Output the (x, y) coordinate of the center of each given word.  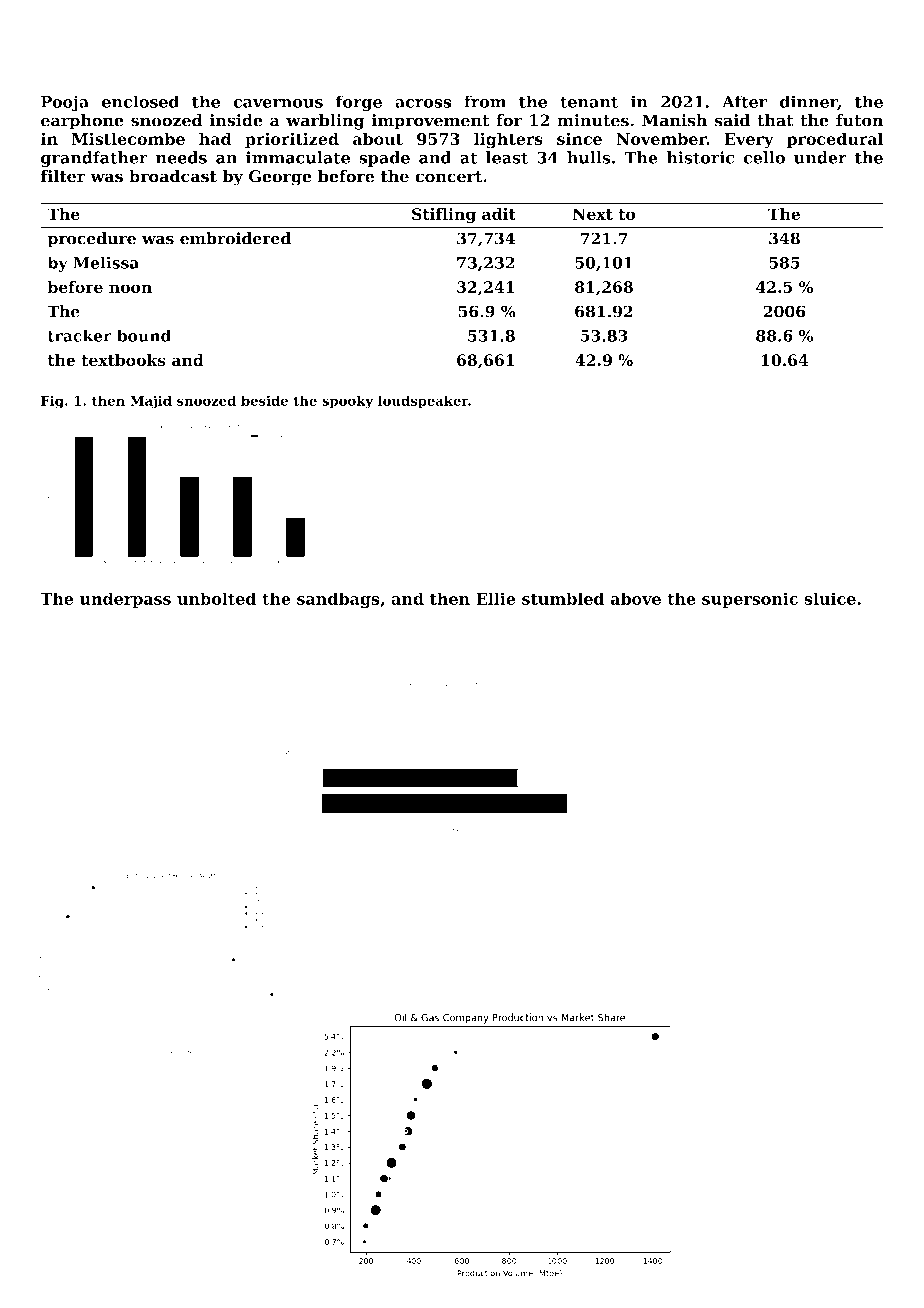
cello (764, 157)
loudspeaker (423, 402)
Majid (151, 402)
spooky (347, 402)
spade (384, 159)
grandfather (94, 159)
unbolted (216, 598)
